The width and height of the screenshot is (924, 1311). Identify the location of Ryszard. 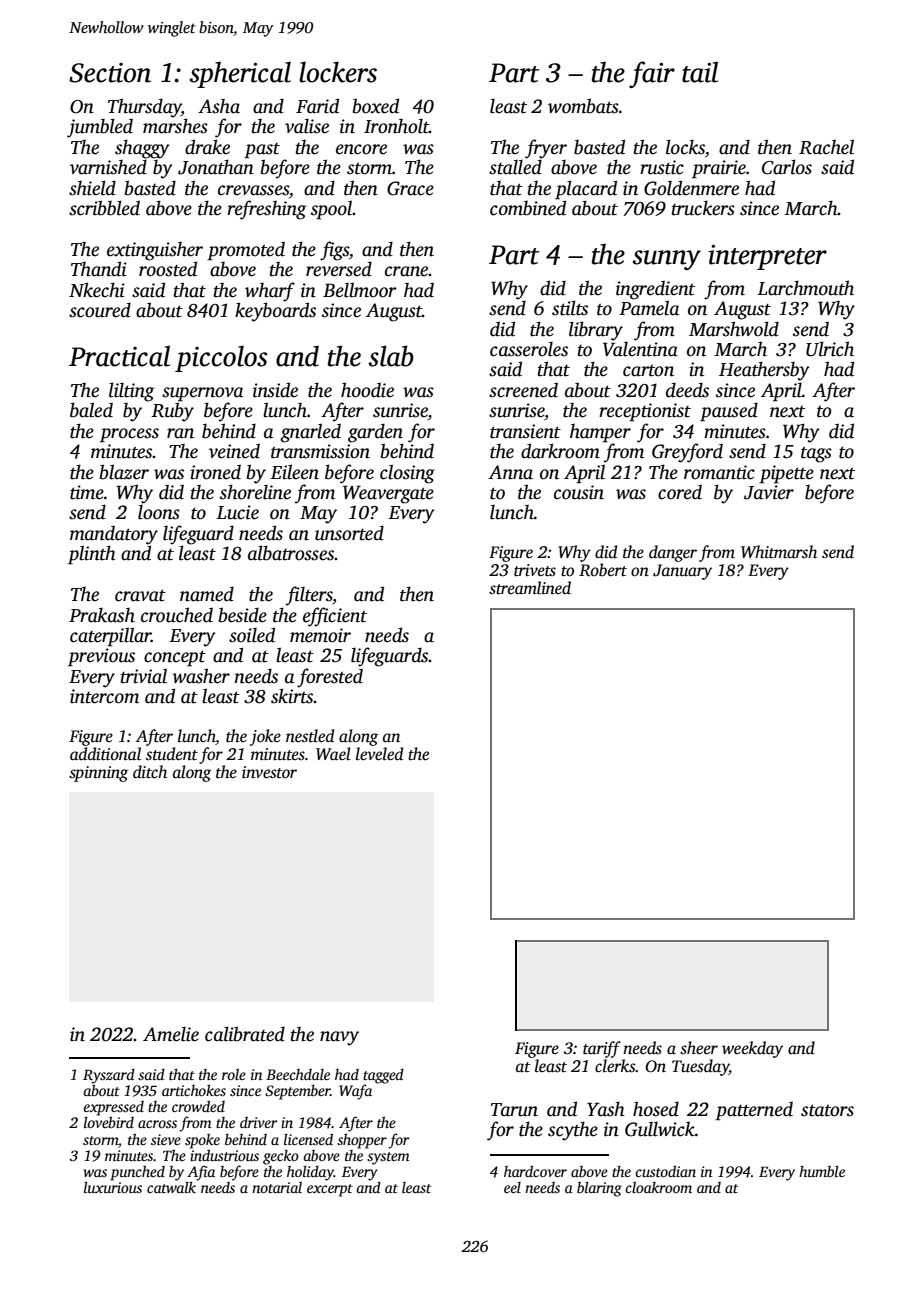
(109, 1076).
